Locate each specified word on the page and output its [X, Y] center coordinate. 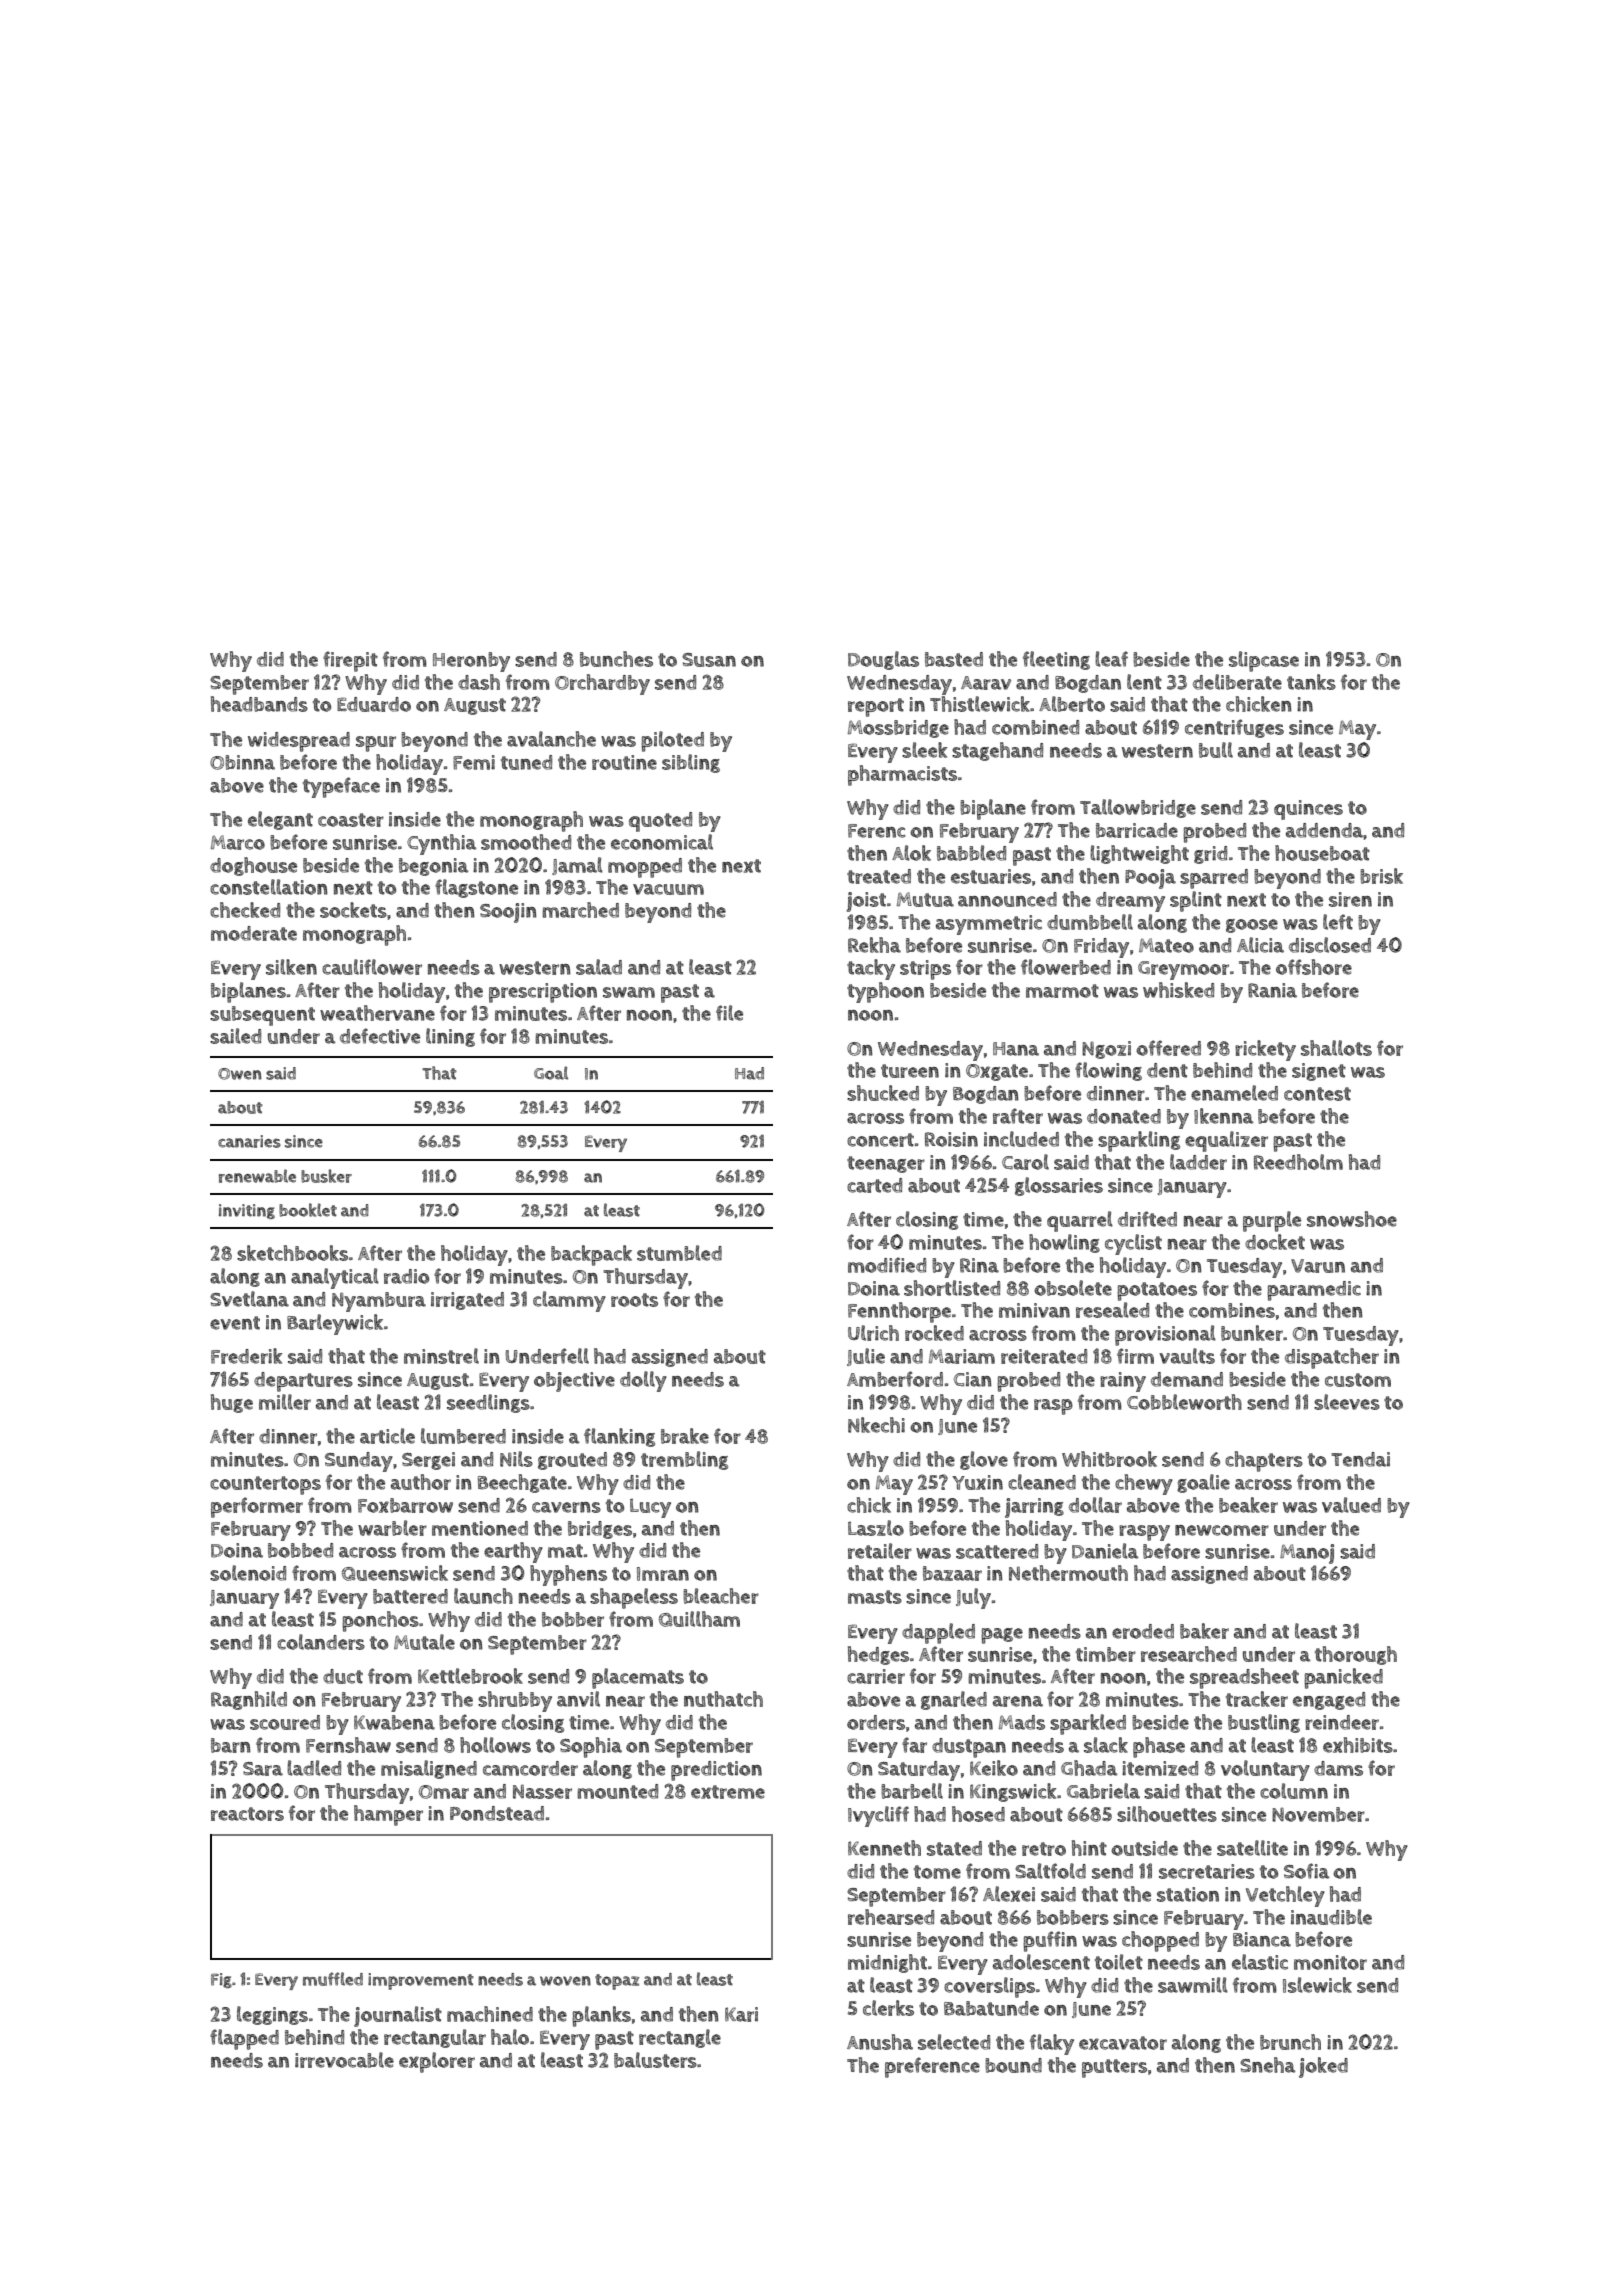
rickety [1265, 1050]
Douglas [883, 660]
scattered [997, 1551]
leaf [1111, 659]
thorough [1356, 1655]
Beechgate [522, 1483]
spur [376, 744]
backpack [591, 1255]
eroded [1143, 1631]
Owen [240, 1074]
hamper [388, 1815]
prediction [716, 1771]
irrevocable [344, 2060]
